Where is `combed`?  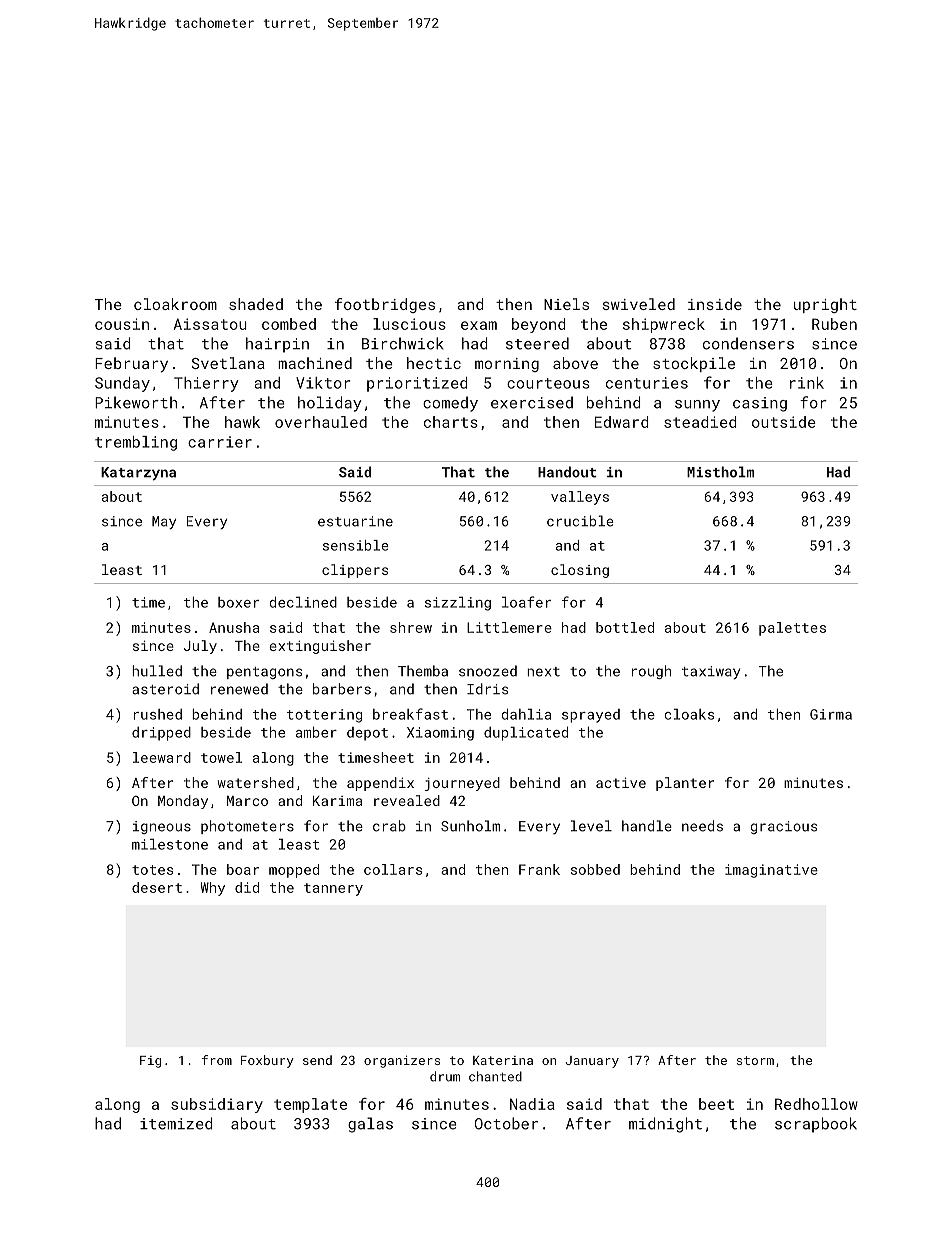 combed is located at coordinates (289, 324).
